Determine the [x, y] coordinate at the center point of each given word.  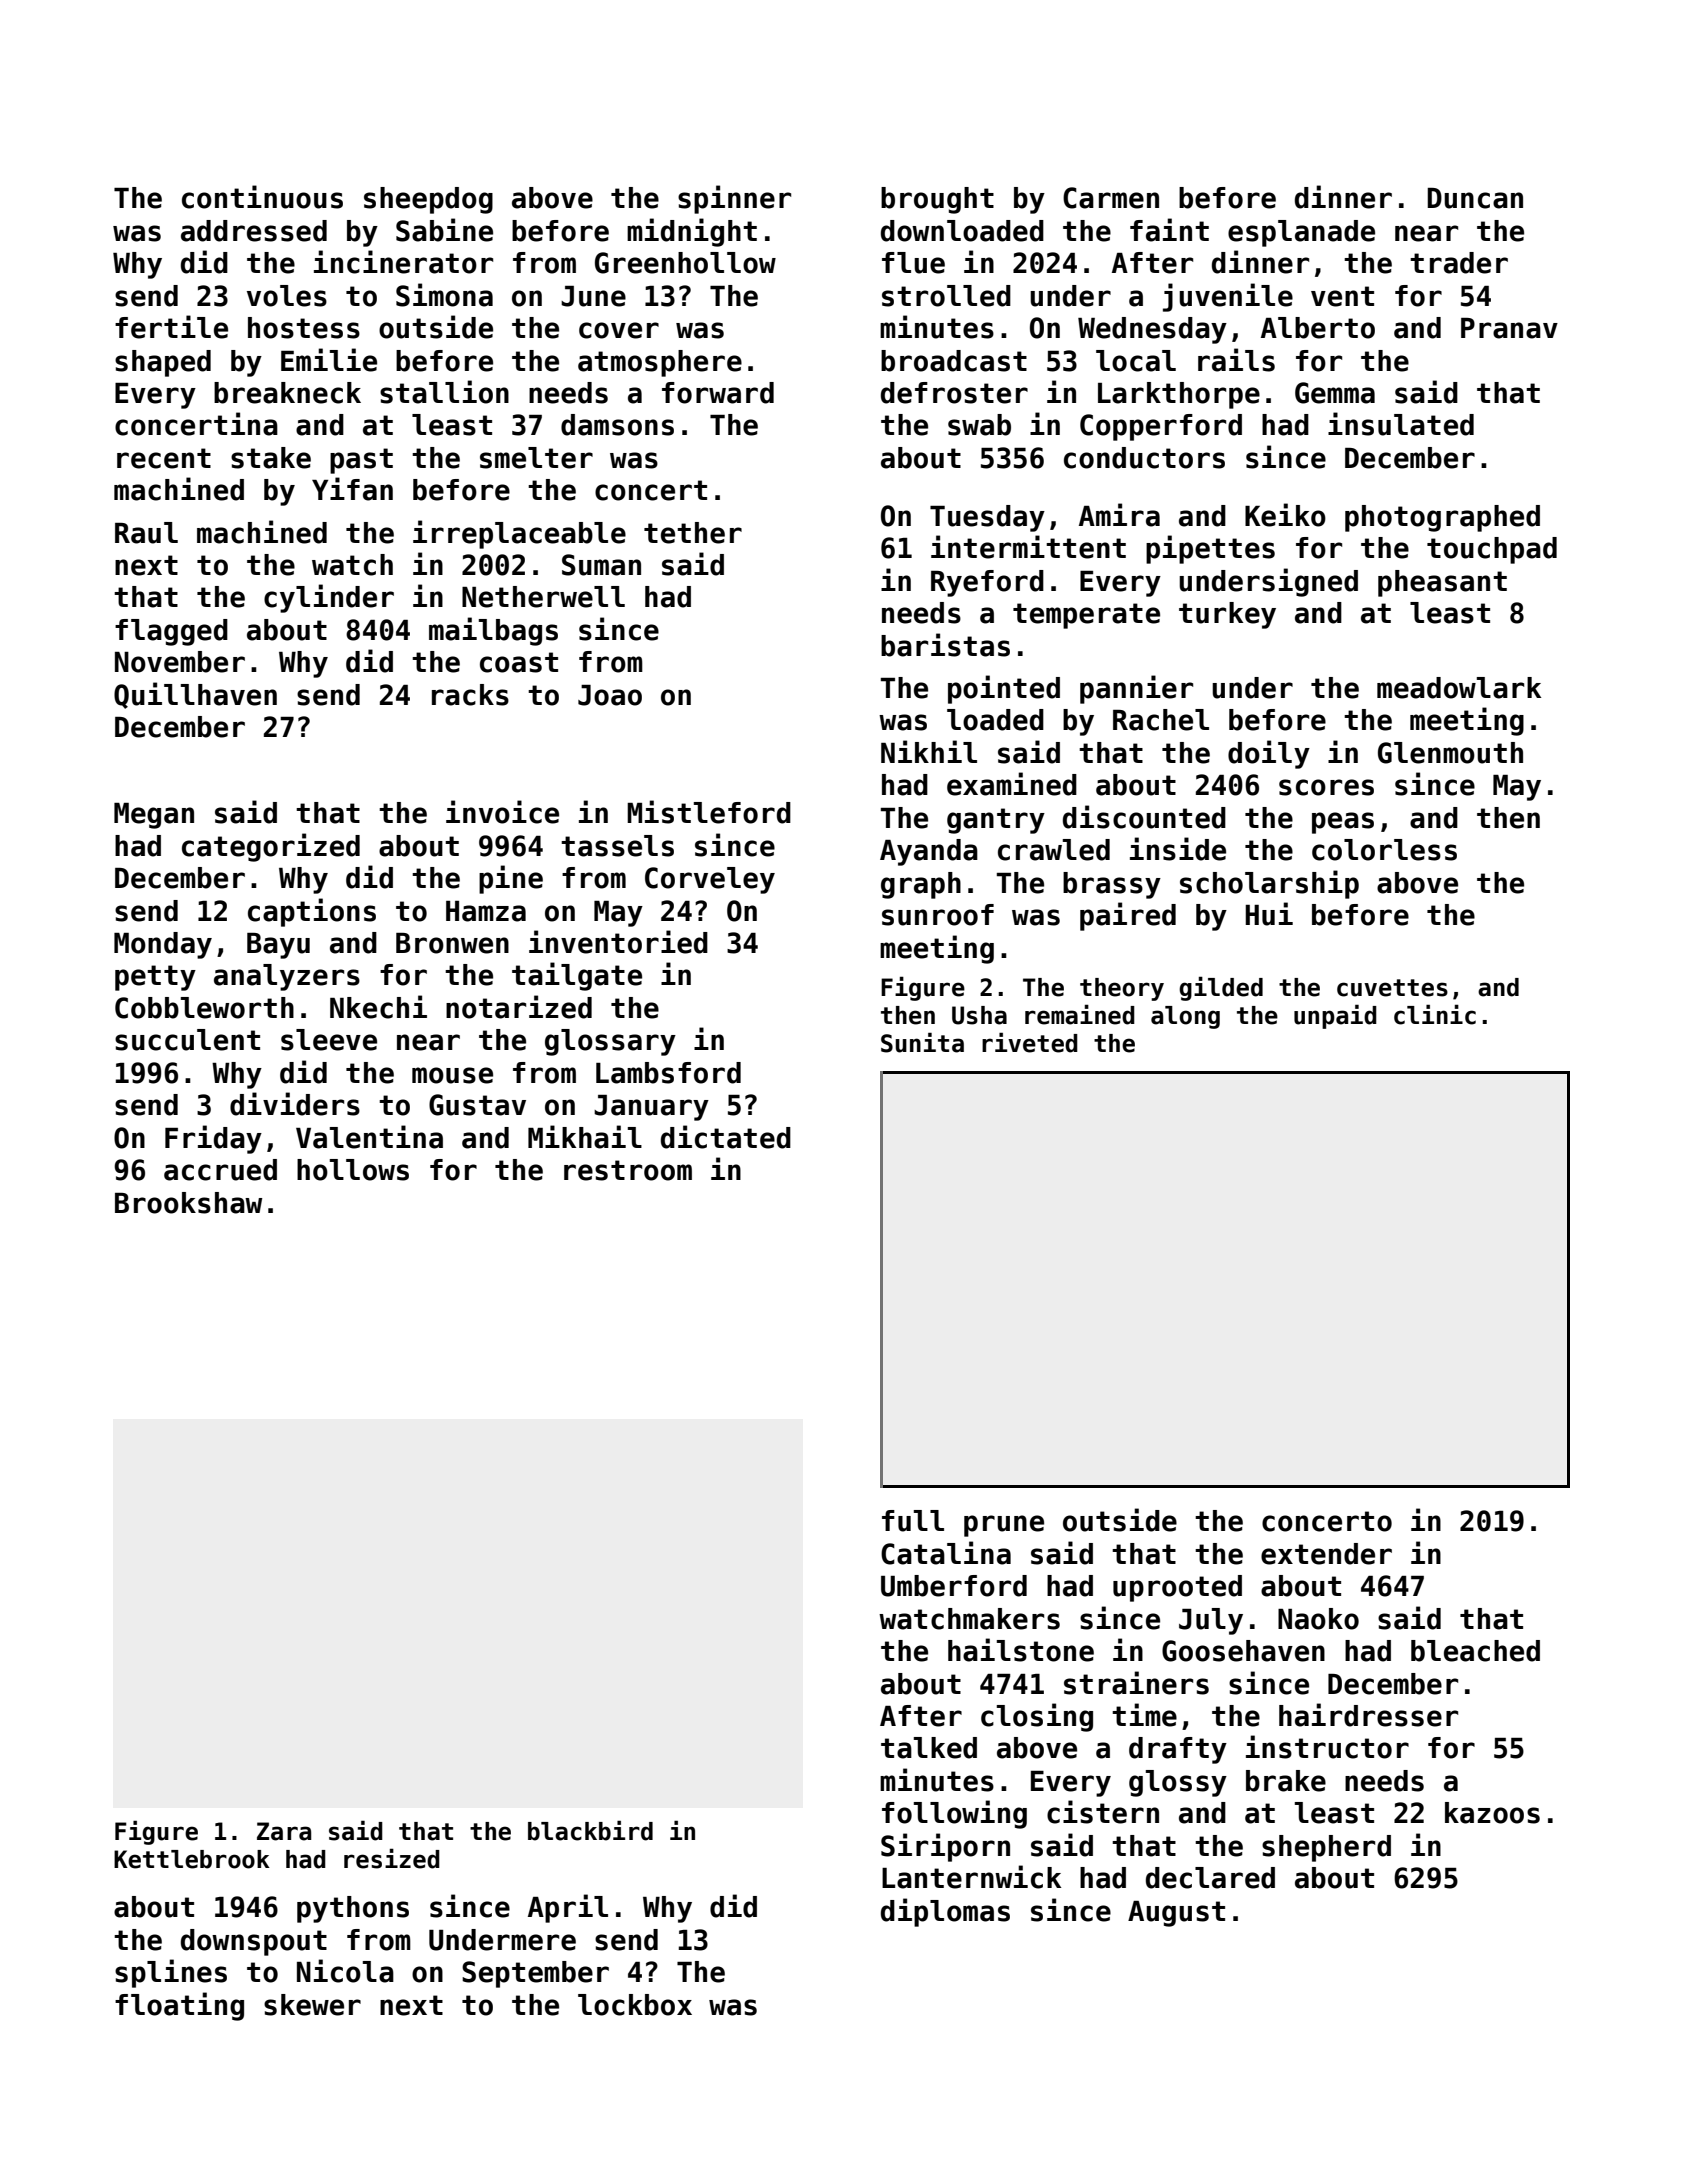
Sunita [922, 1042]
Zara [284, 1831]
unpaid [1335, 1016]
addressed [254, 231]
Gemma [1335, 393]
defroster [954, 393]
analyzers [287, 977]
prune [1004, 1526]
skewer [312, 2005]
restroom [628, 1170]
